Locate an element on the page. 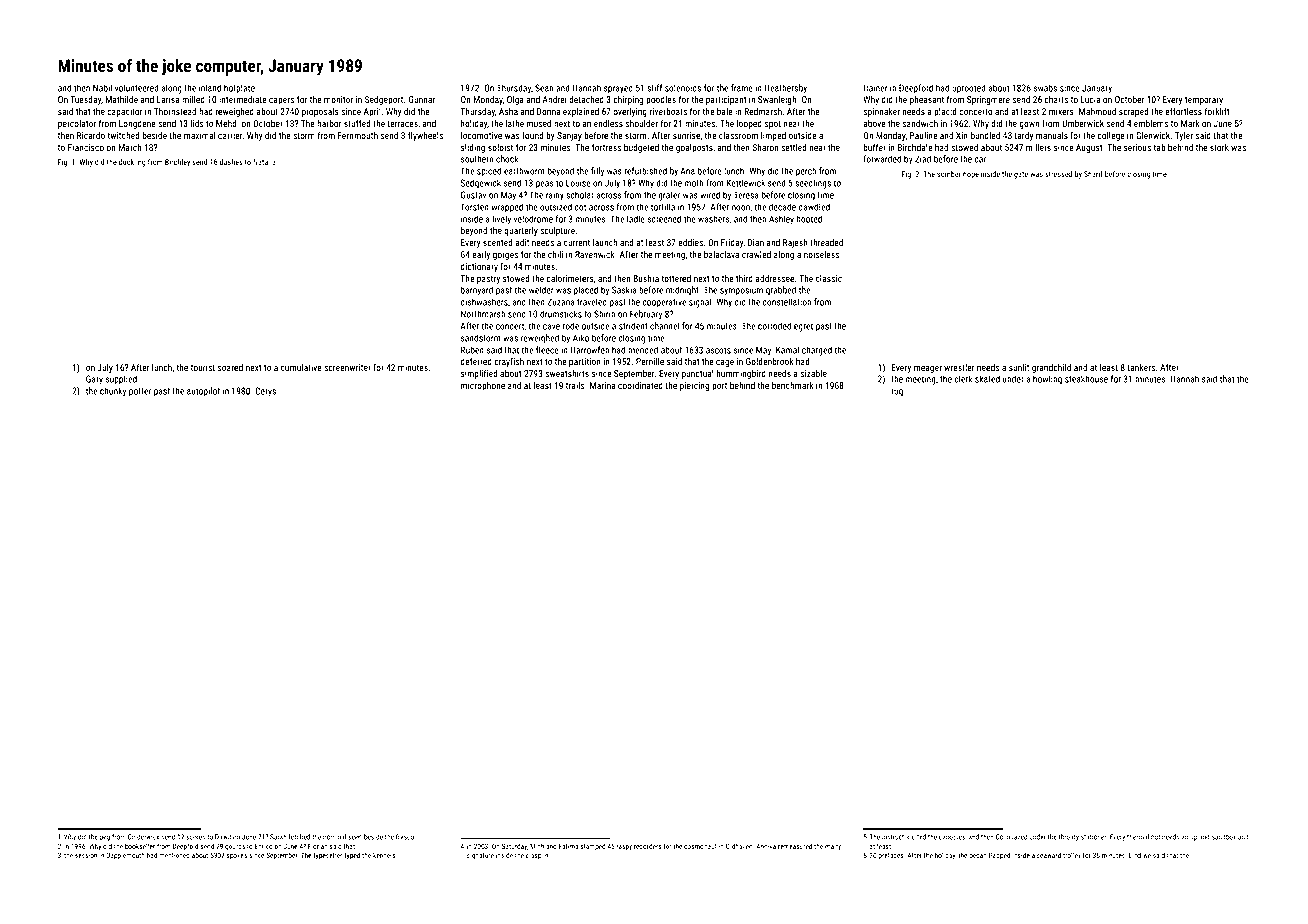  piercing is located at coordinates (694, 386).
